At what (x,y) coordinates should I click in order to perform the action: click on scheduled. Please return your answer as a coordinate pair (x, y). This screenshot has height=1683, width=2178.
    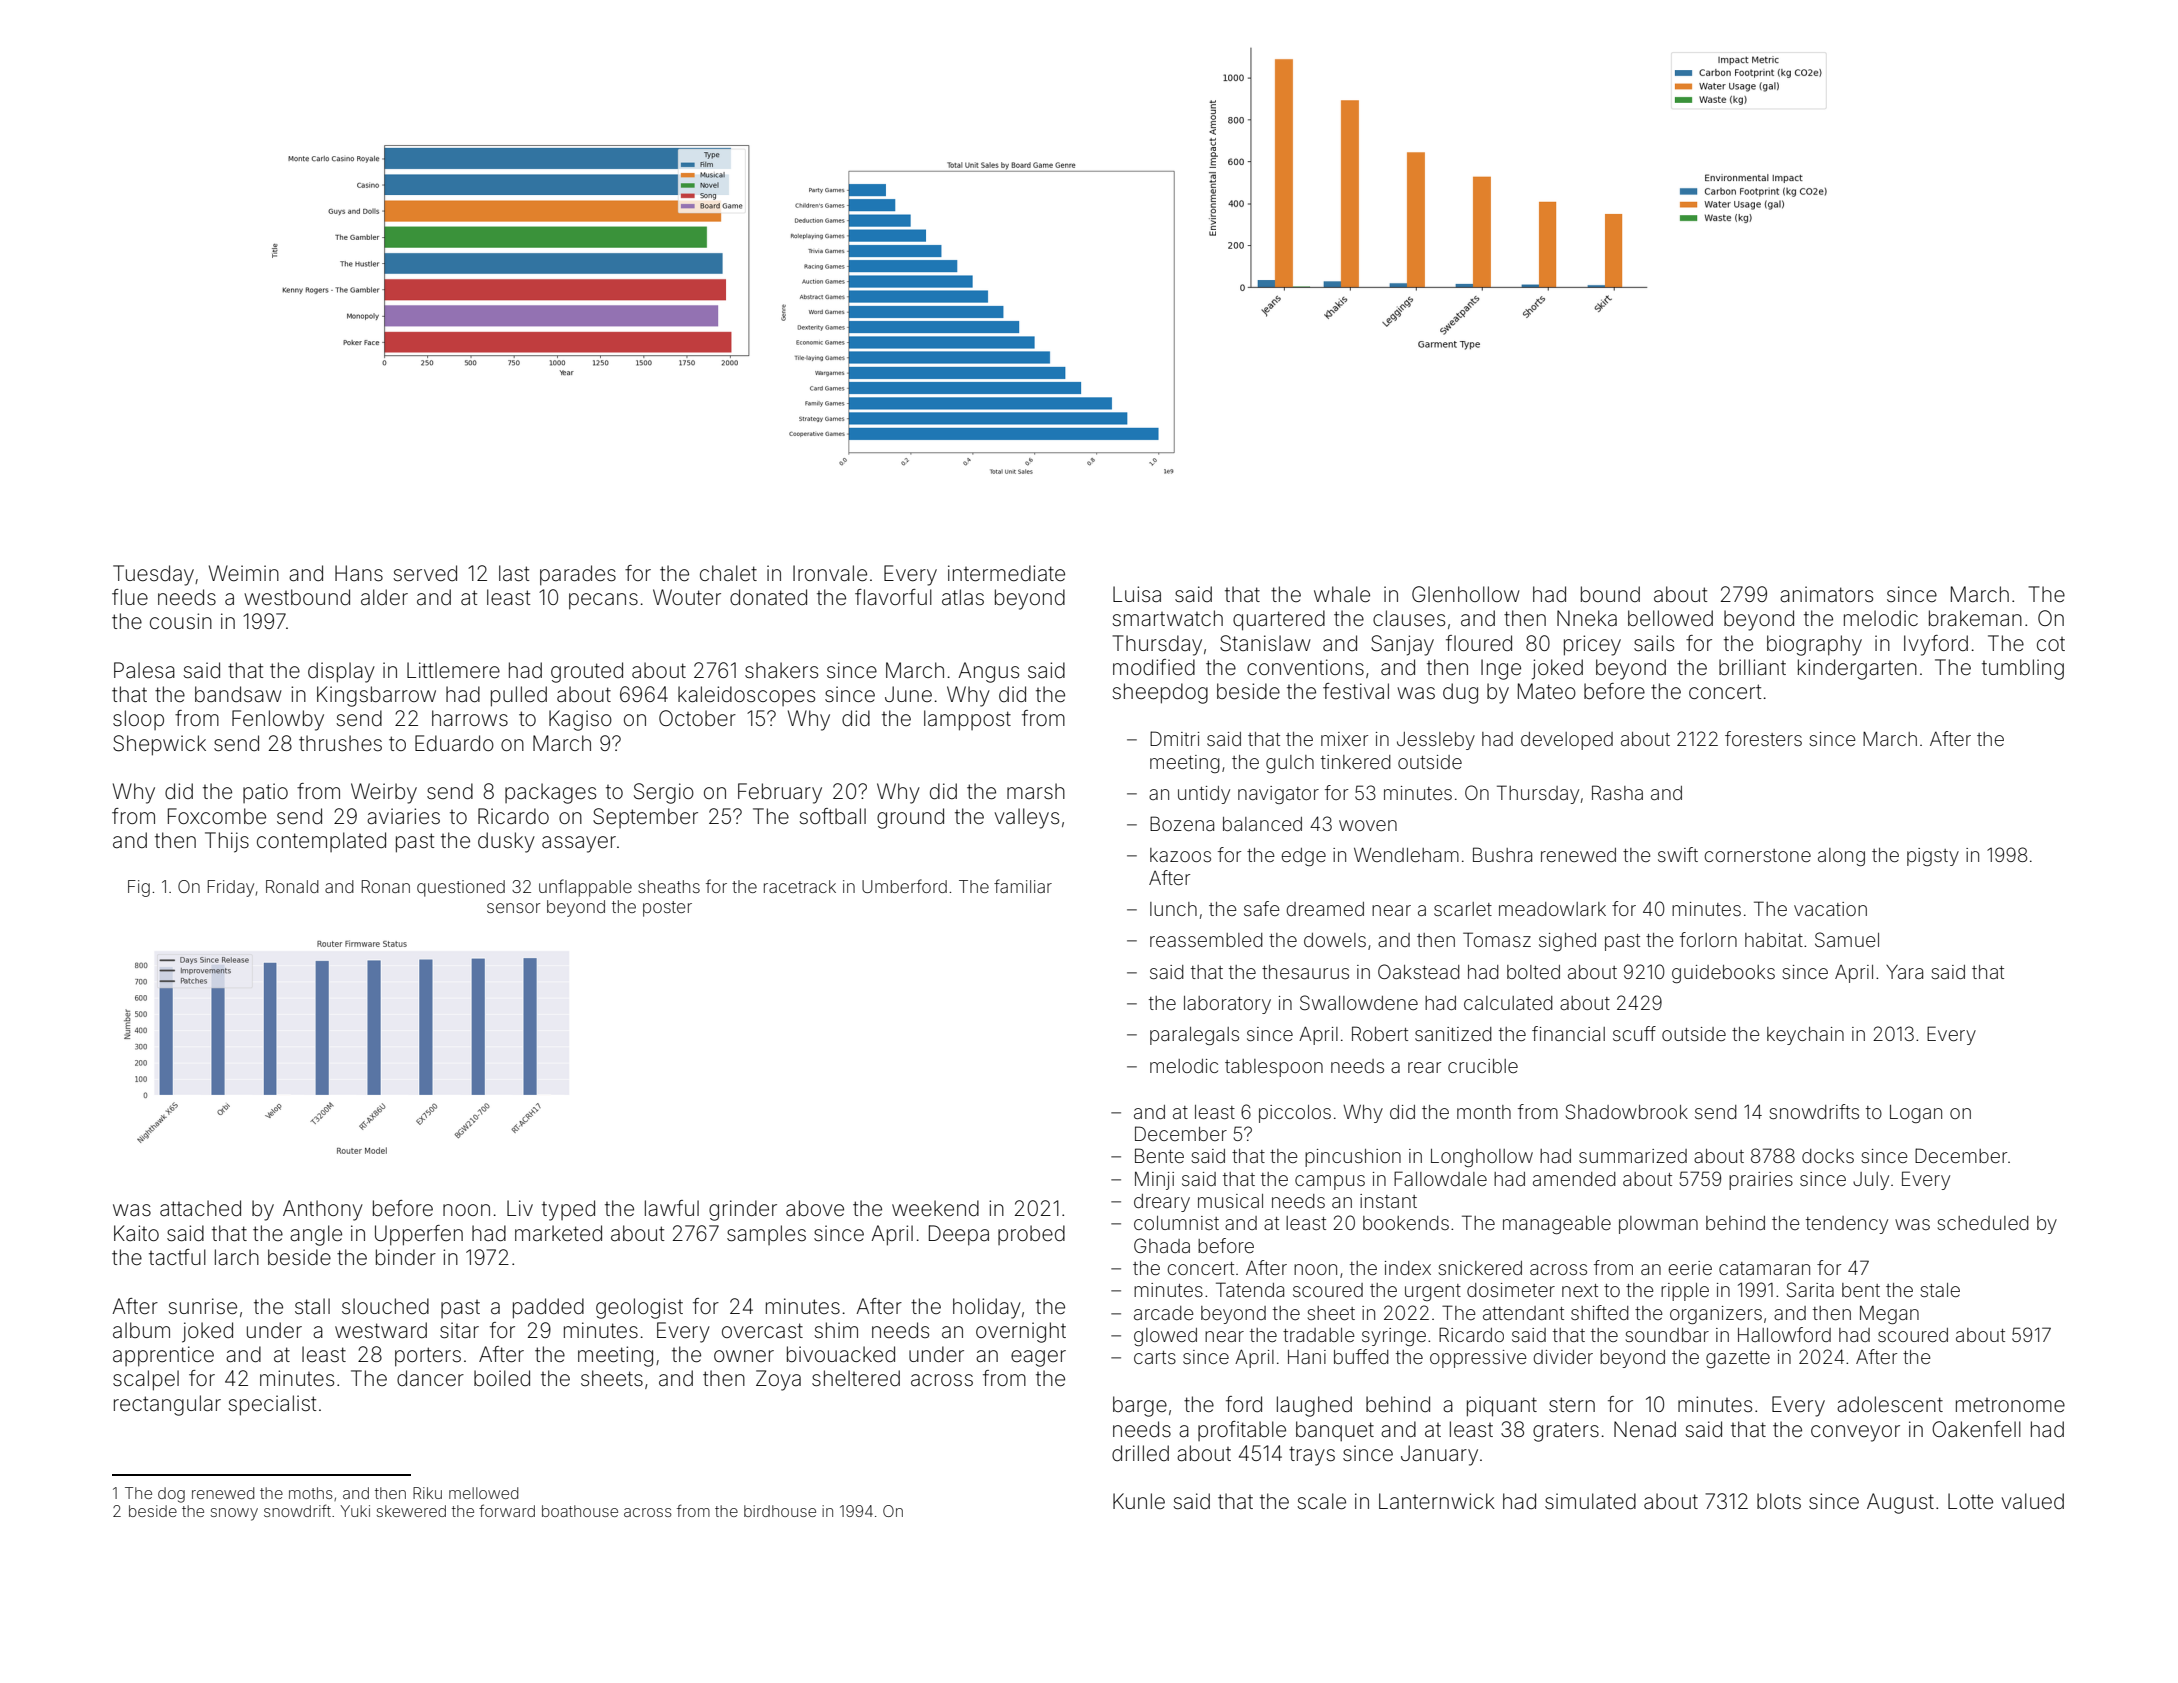
    Looking at the image, I should click on (1983, 1223).
